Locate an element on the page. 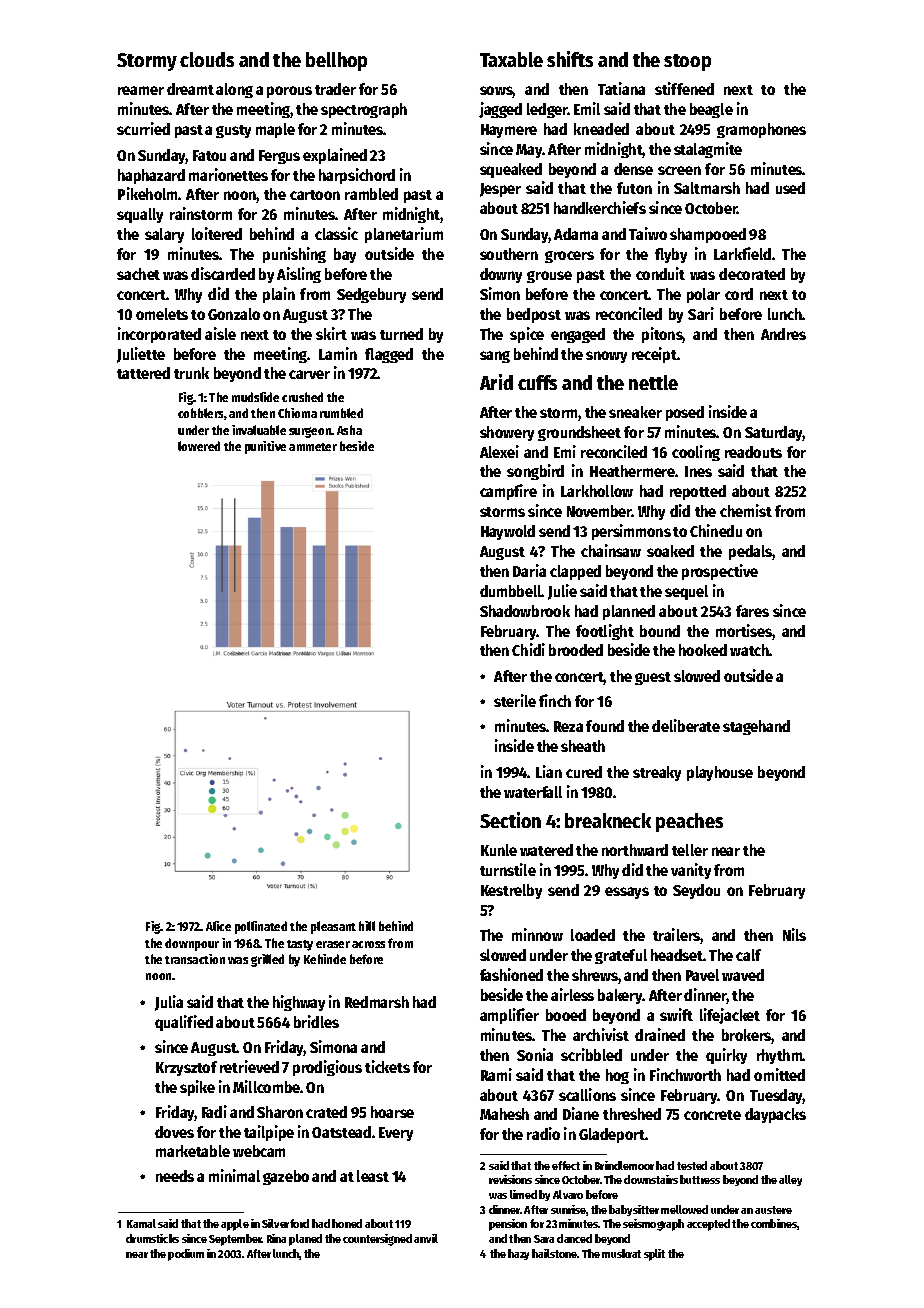  bellhop is located at coordinates (336, 61).
